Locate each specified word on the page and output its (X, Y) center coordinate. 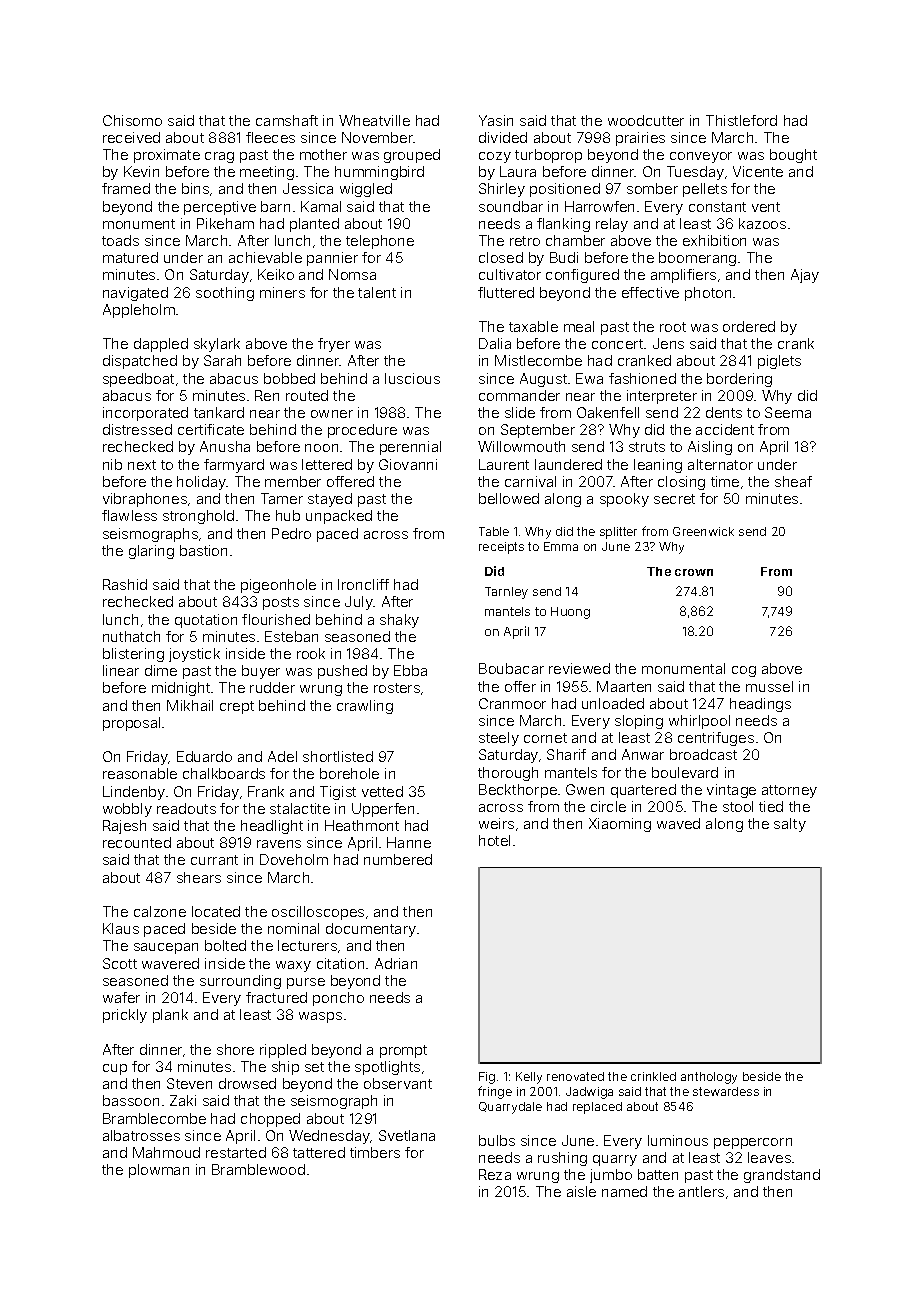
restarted (236, 1152)
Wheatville (374, 120)
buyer (261, 672)
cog (744, 671)
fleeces (270, 137)
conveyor (701, 157)
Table (494, 531)
